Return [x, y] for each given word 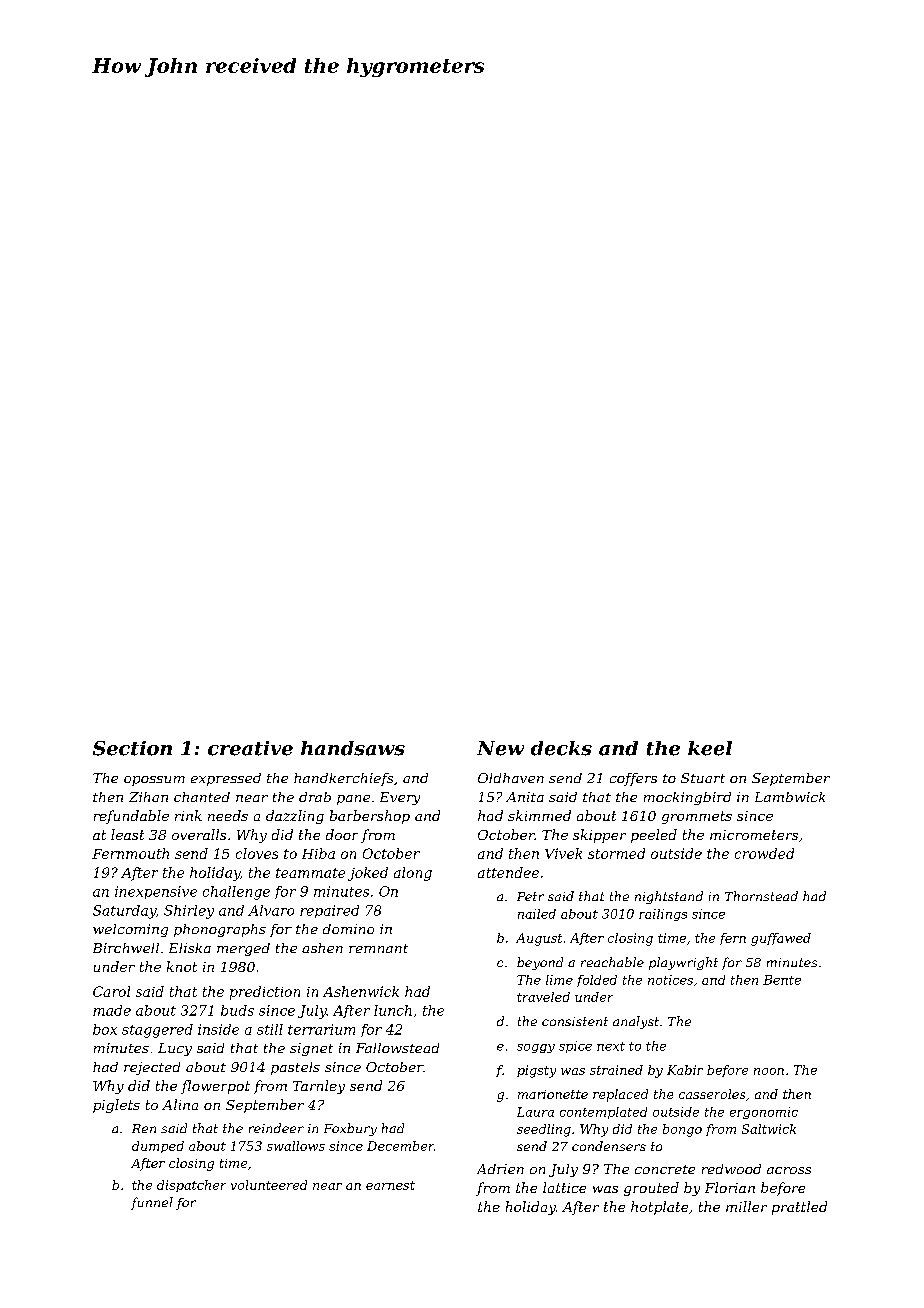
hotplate [659, 1208]
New [500, 748]
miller [746, 1206]
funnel [152, 1203]
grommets [697, 817]
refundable [131, 817]
